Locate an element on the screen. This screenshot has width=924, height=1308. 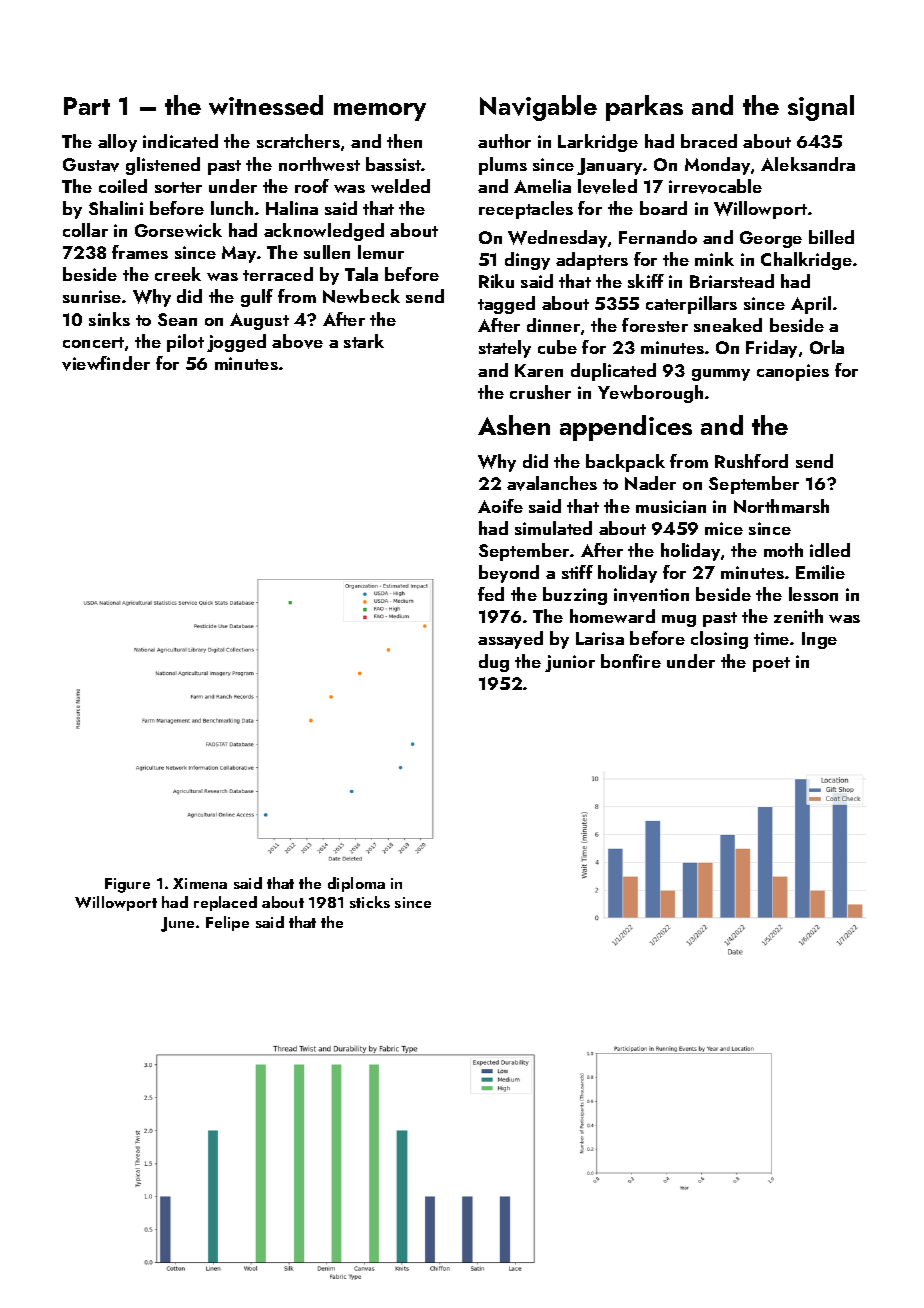
Karen is located at coordinates (539, 370).
